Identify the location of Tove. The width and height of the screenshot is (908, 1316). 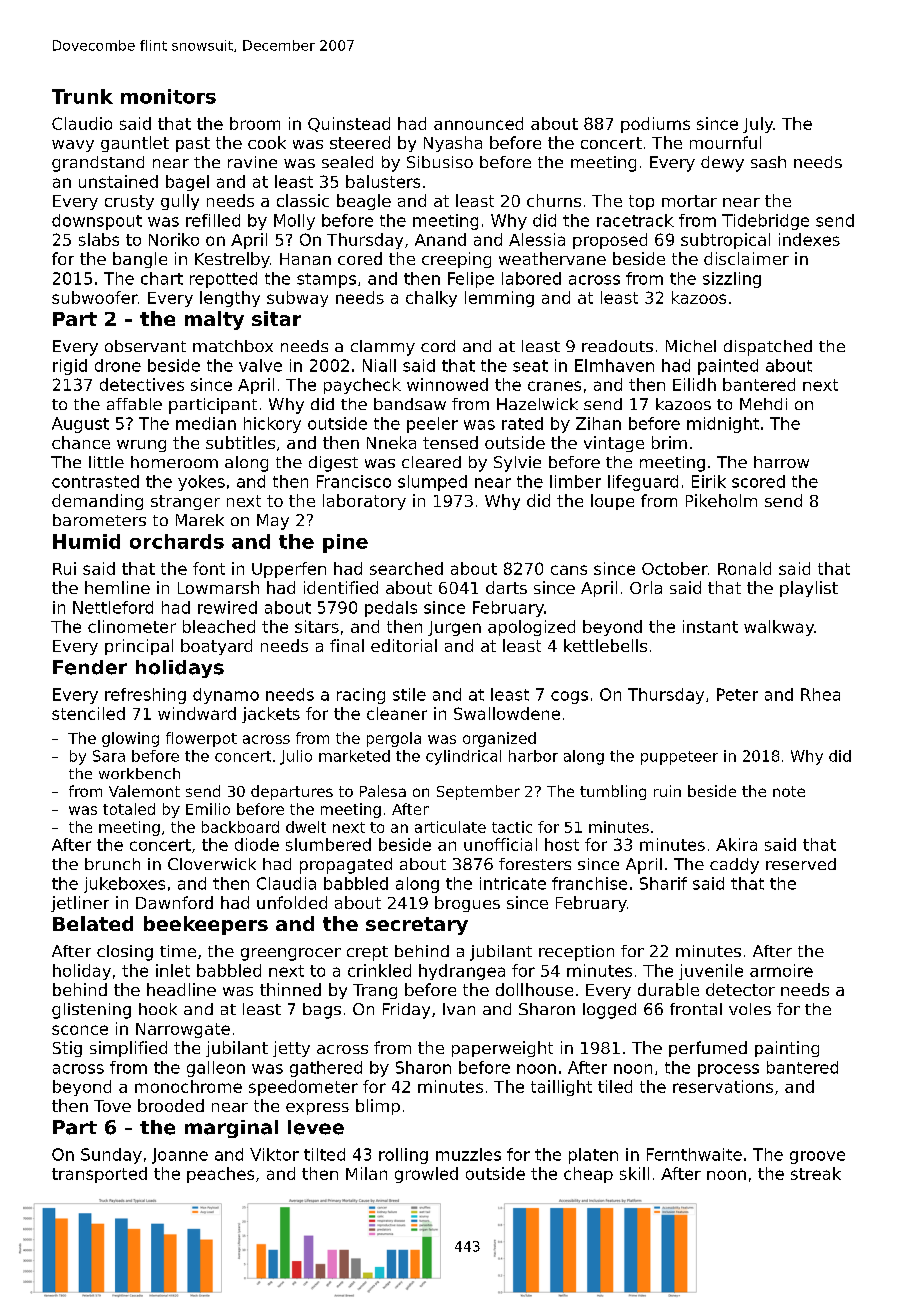
(112, 1106).
